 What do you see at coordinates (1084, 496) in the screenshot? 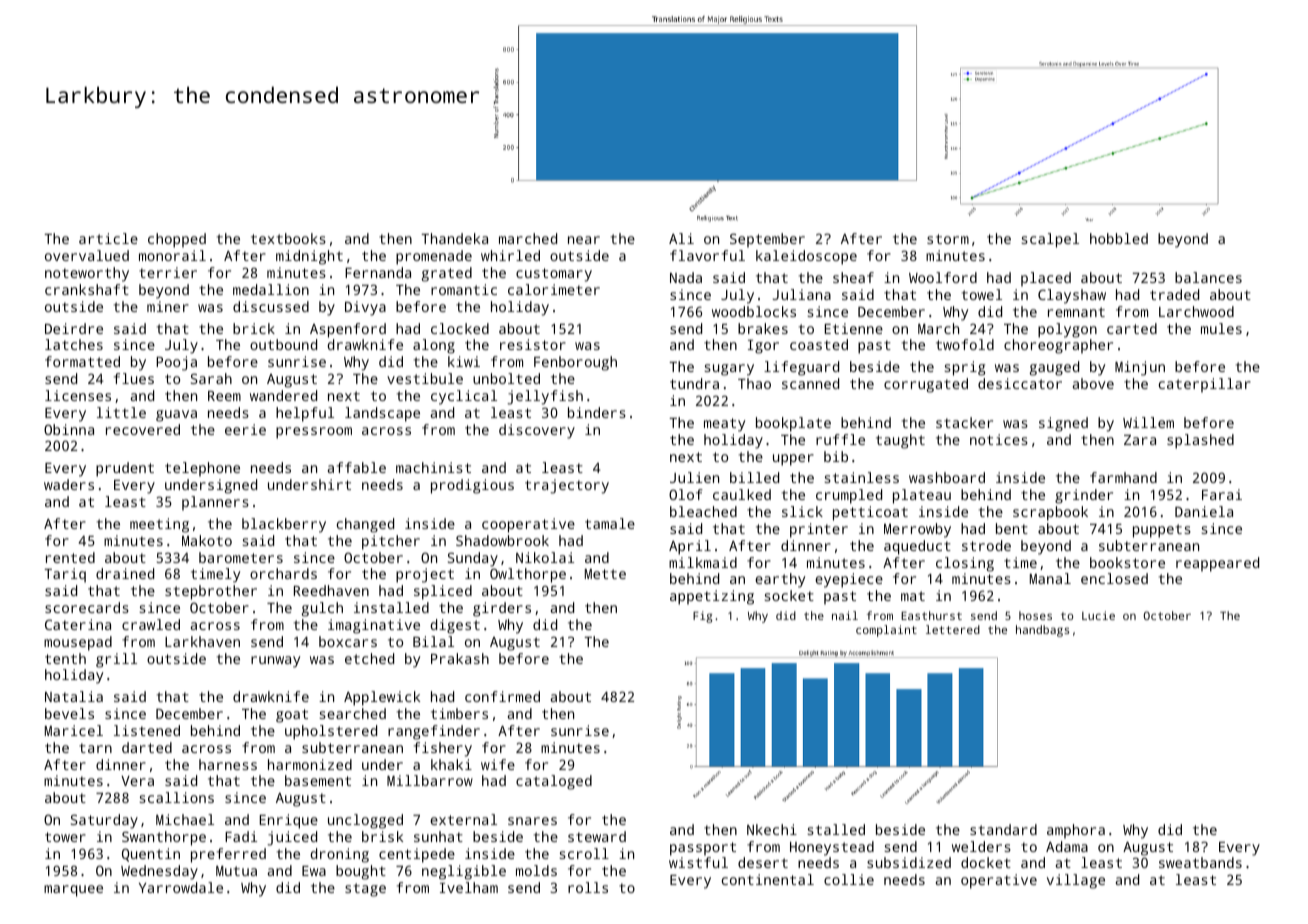
I see `grinder` at bounding box center [1084, 496].
